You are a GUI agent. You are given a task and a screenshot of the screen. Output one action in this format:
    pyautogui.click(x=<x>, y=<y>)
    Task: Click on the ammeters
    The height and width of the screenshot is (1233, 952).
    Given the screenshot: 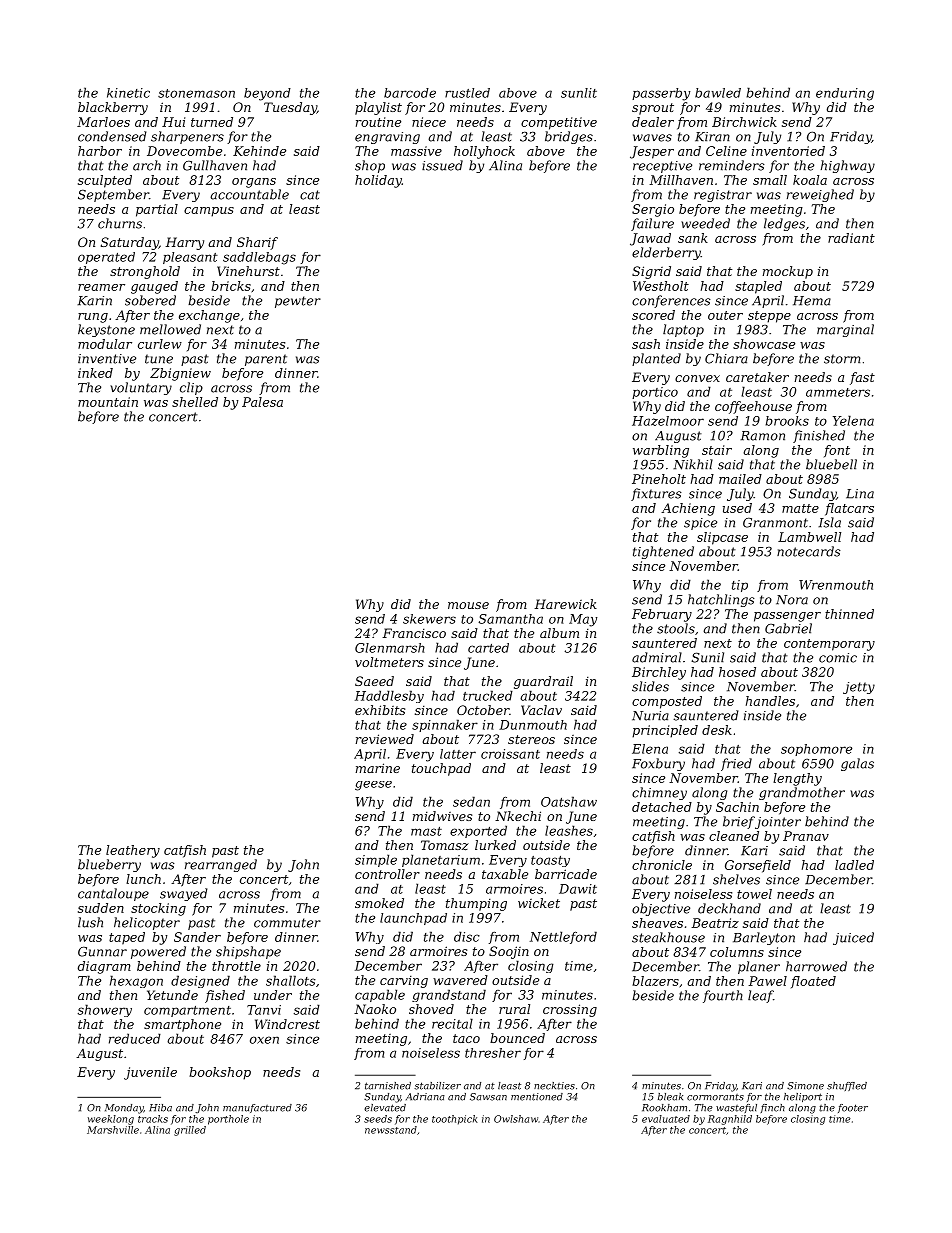 What is the action you would take?
    pyautogui.click(x=838, y=392)
